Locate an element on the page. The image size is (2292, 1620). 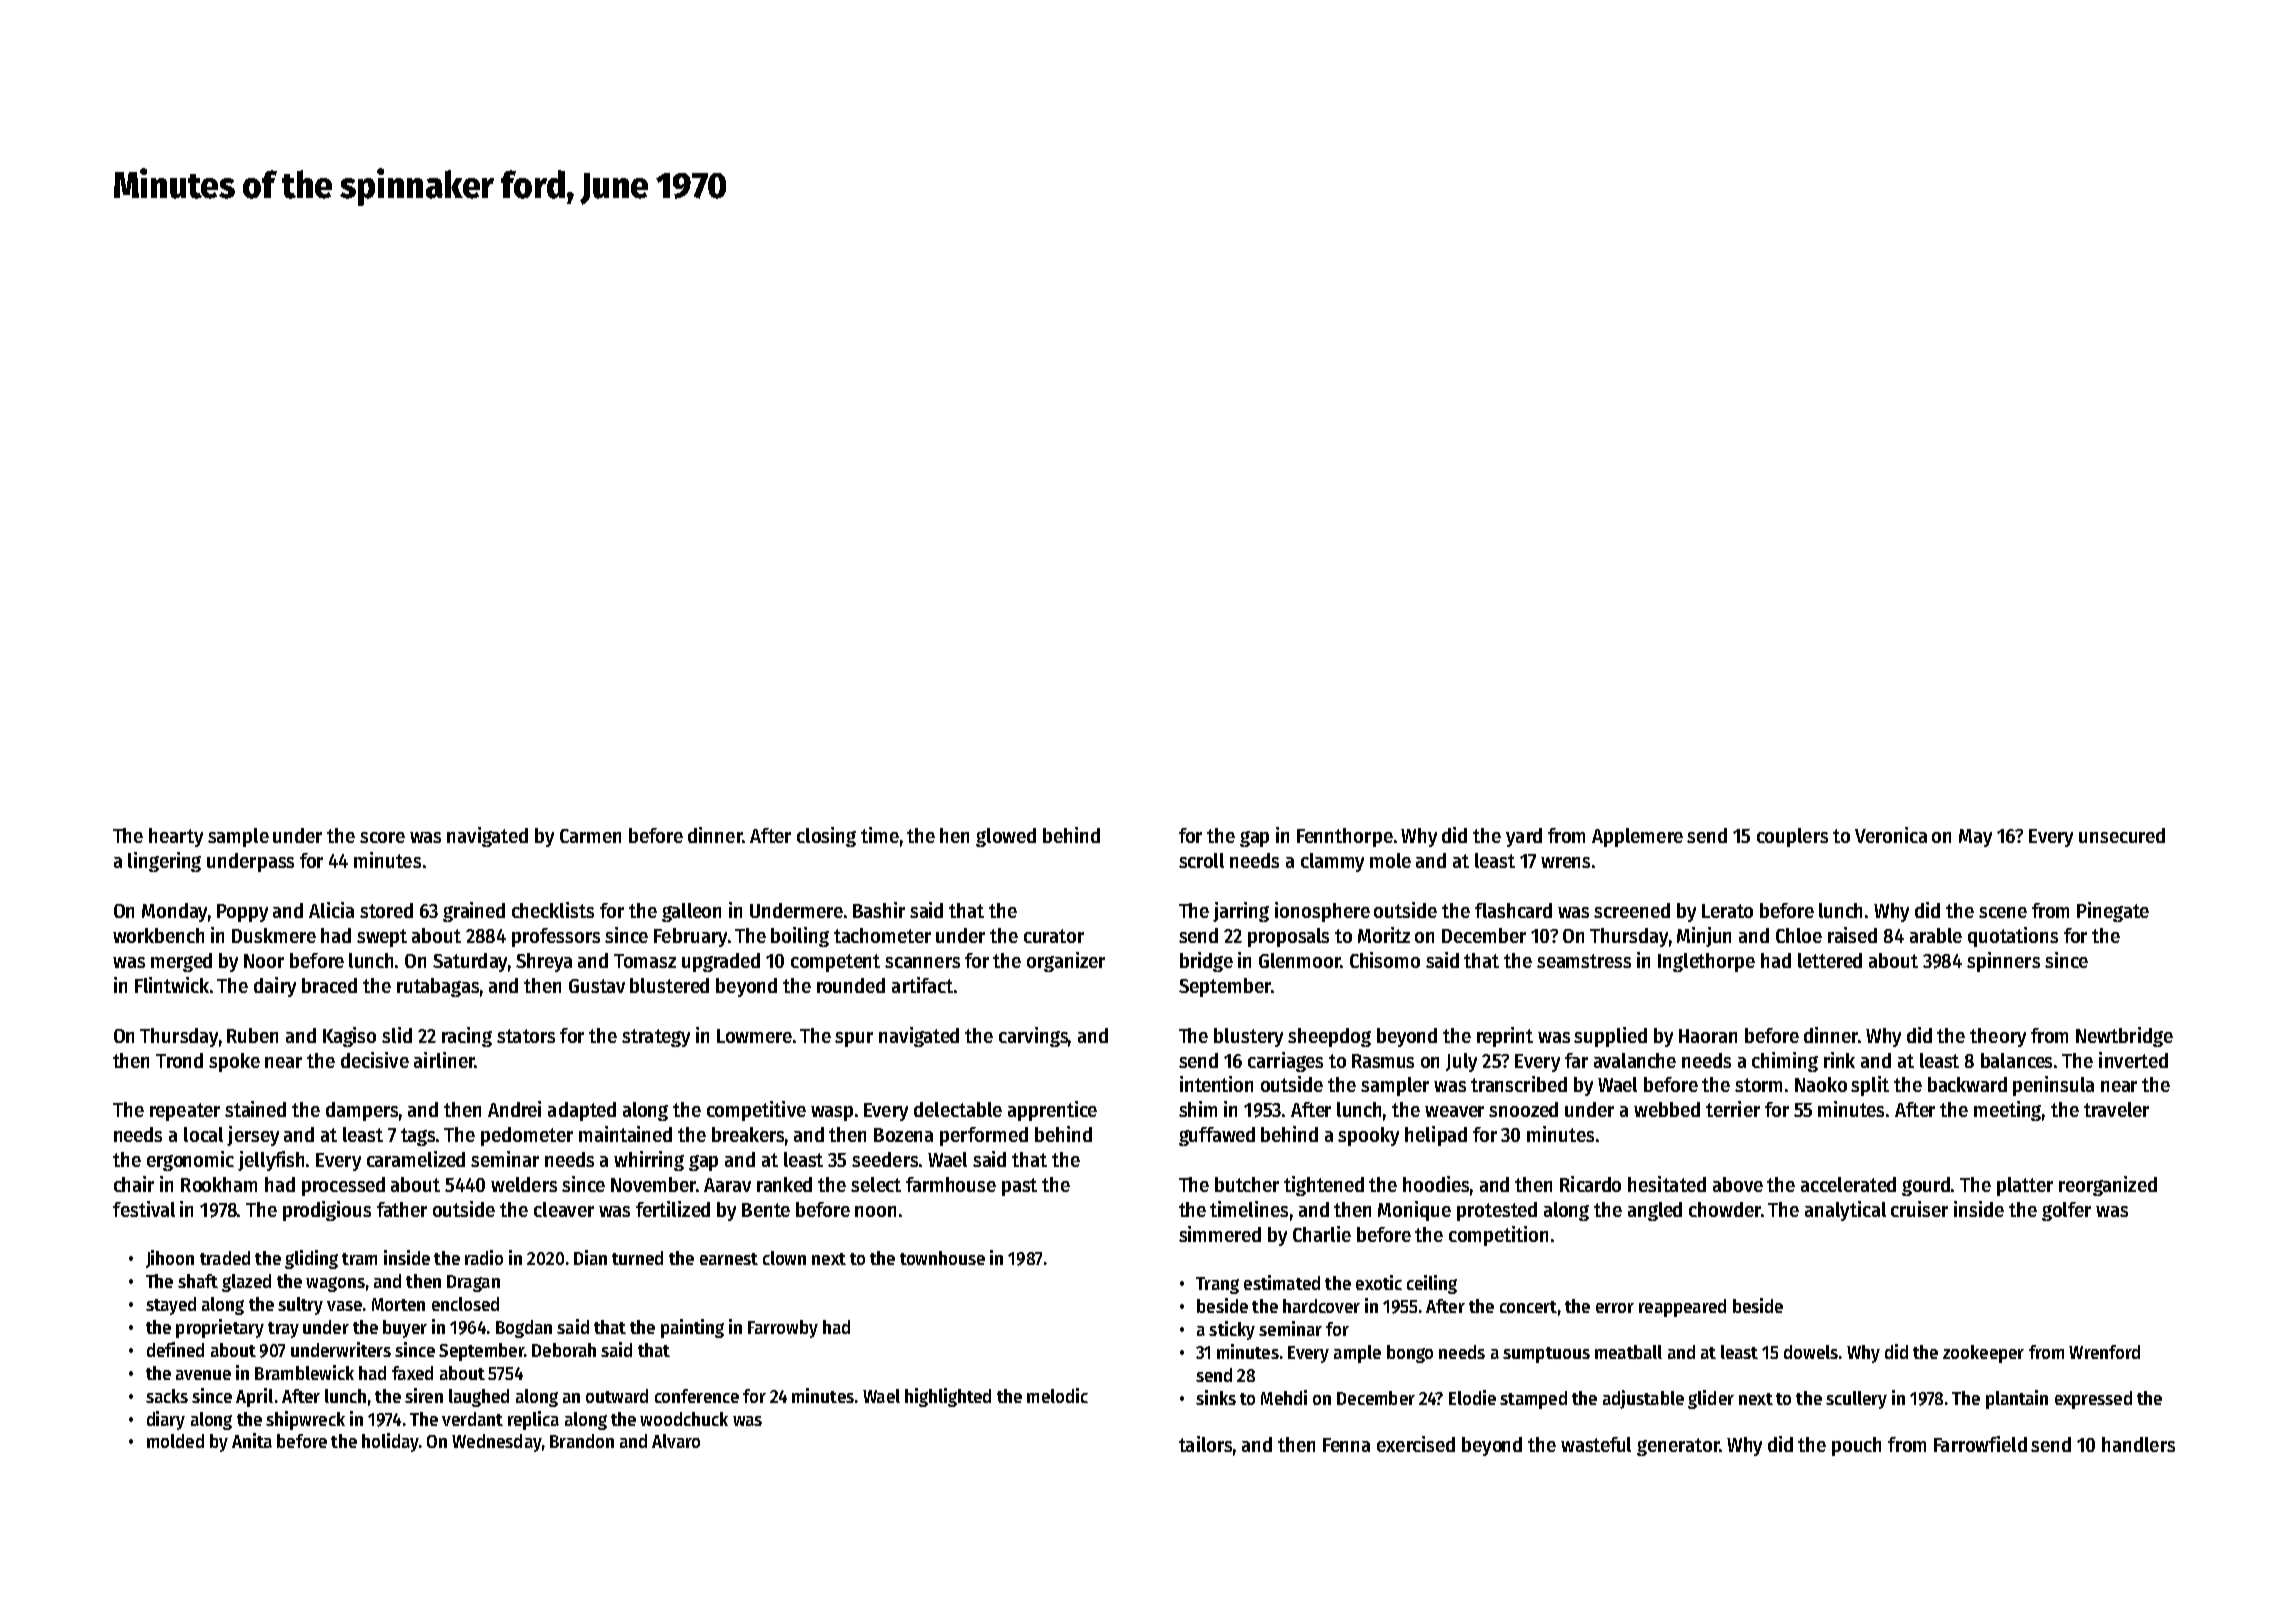
Brandon is located at coordinates (582, 1441).
